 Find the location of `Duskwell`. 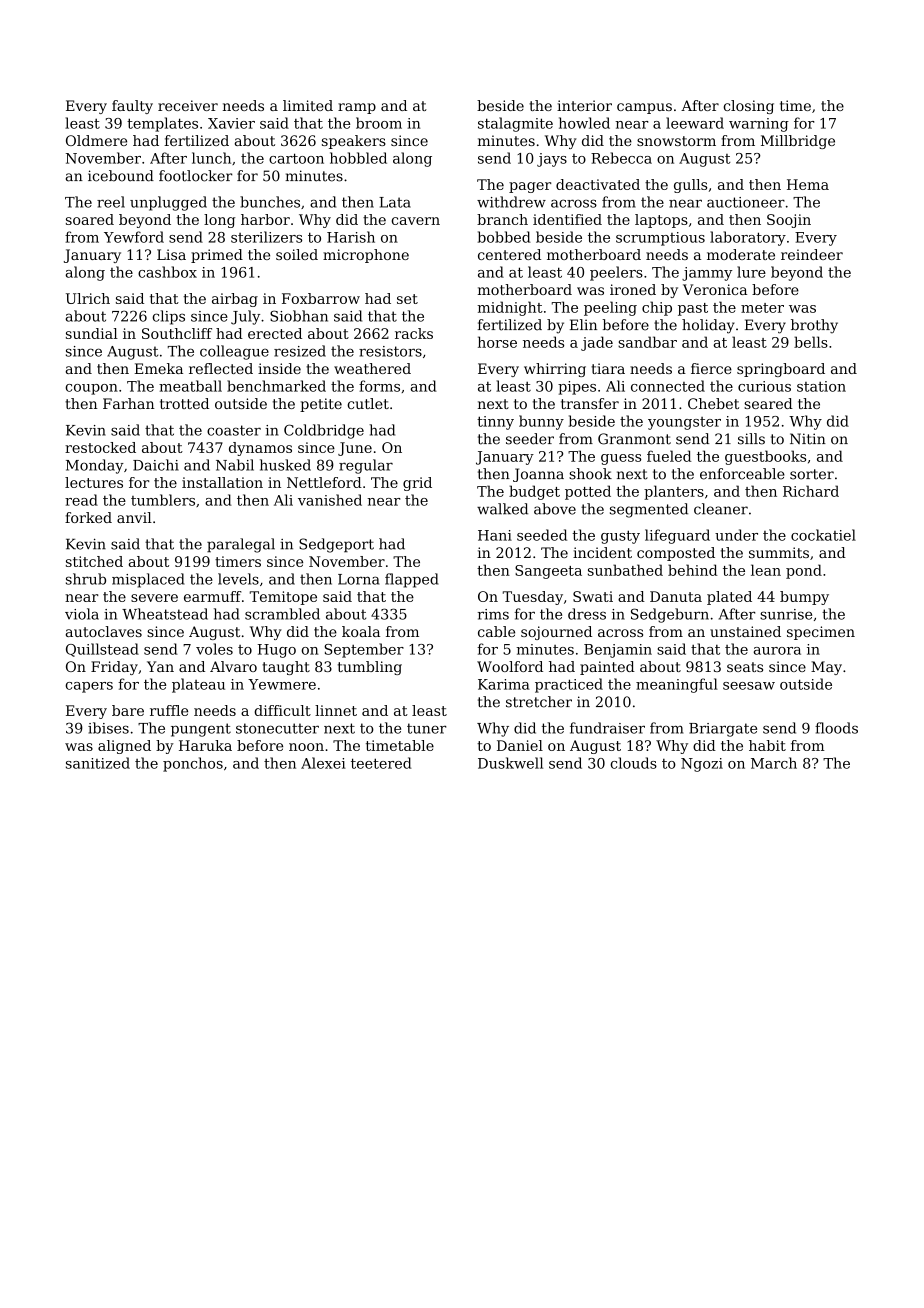

Duskwell is located at coordinates (510, 763).
